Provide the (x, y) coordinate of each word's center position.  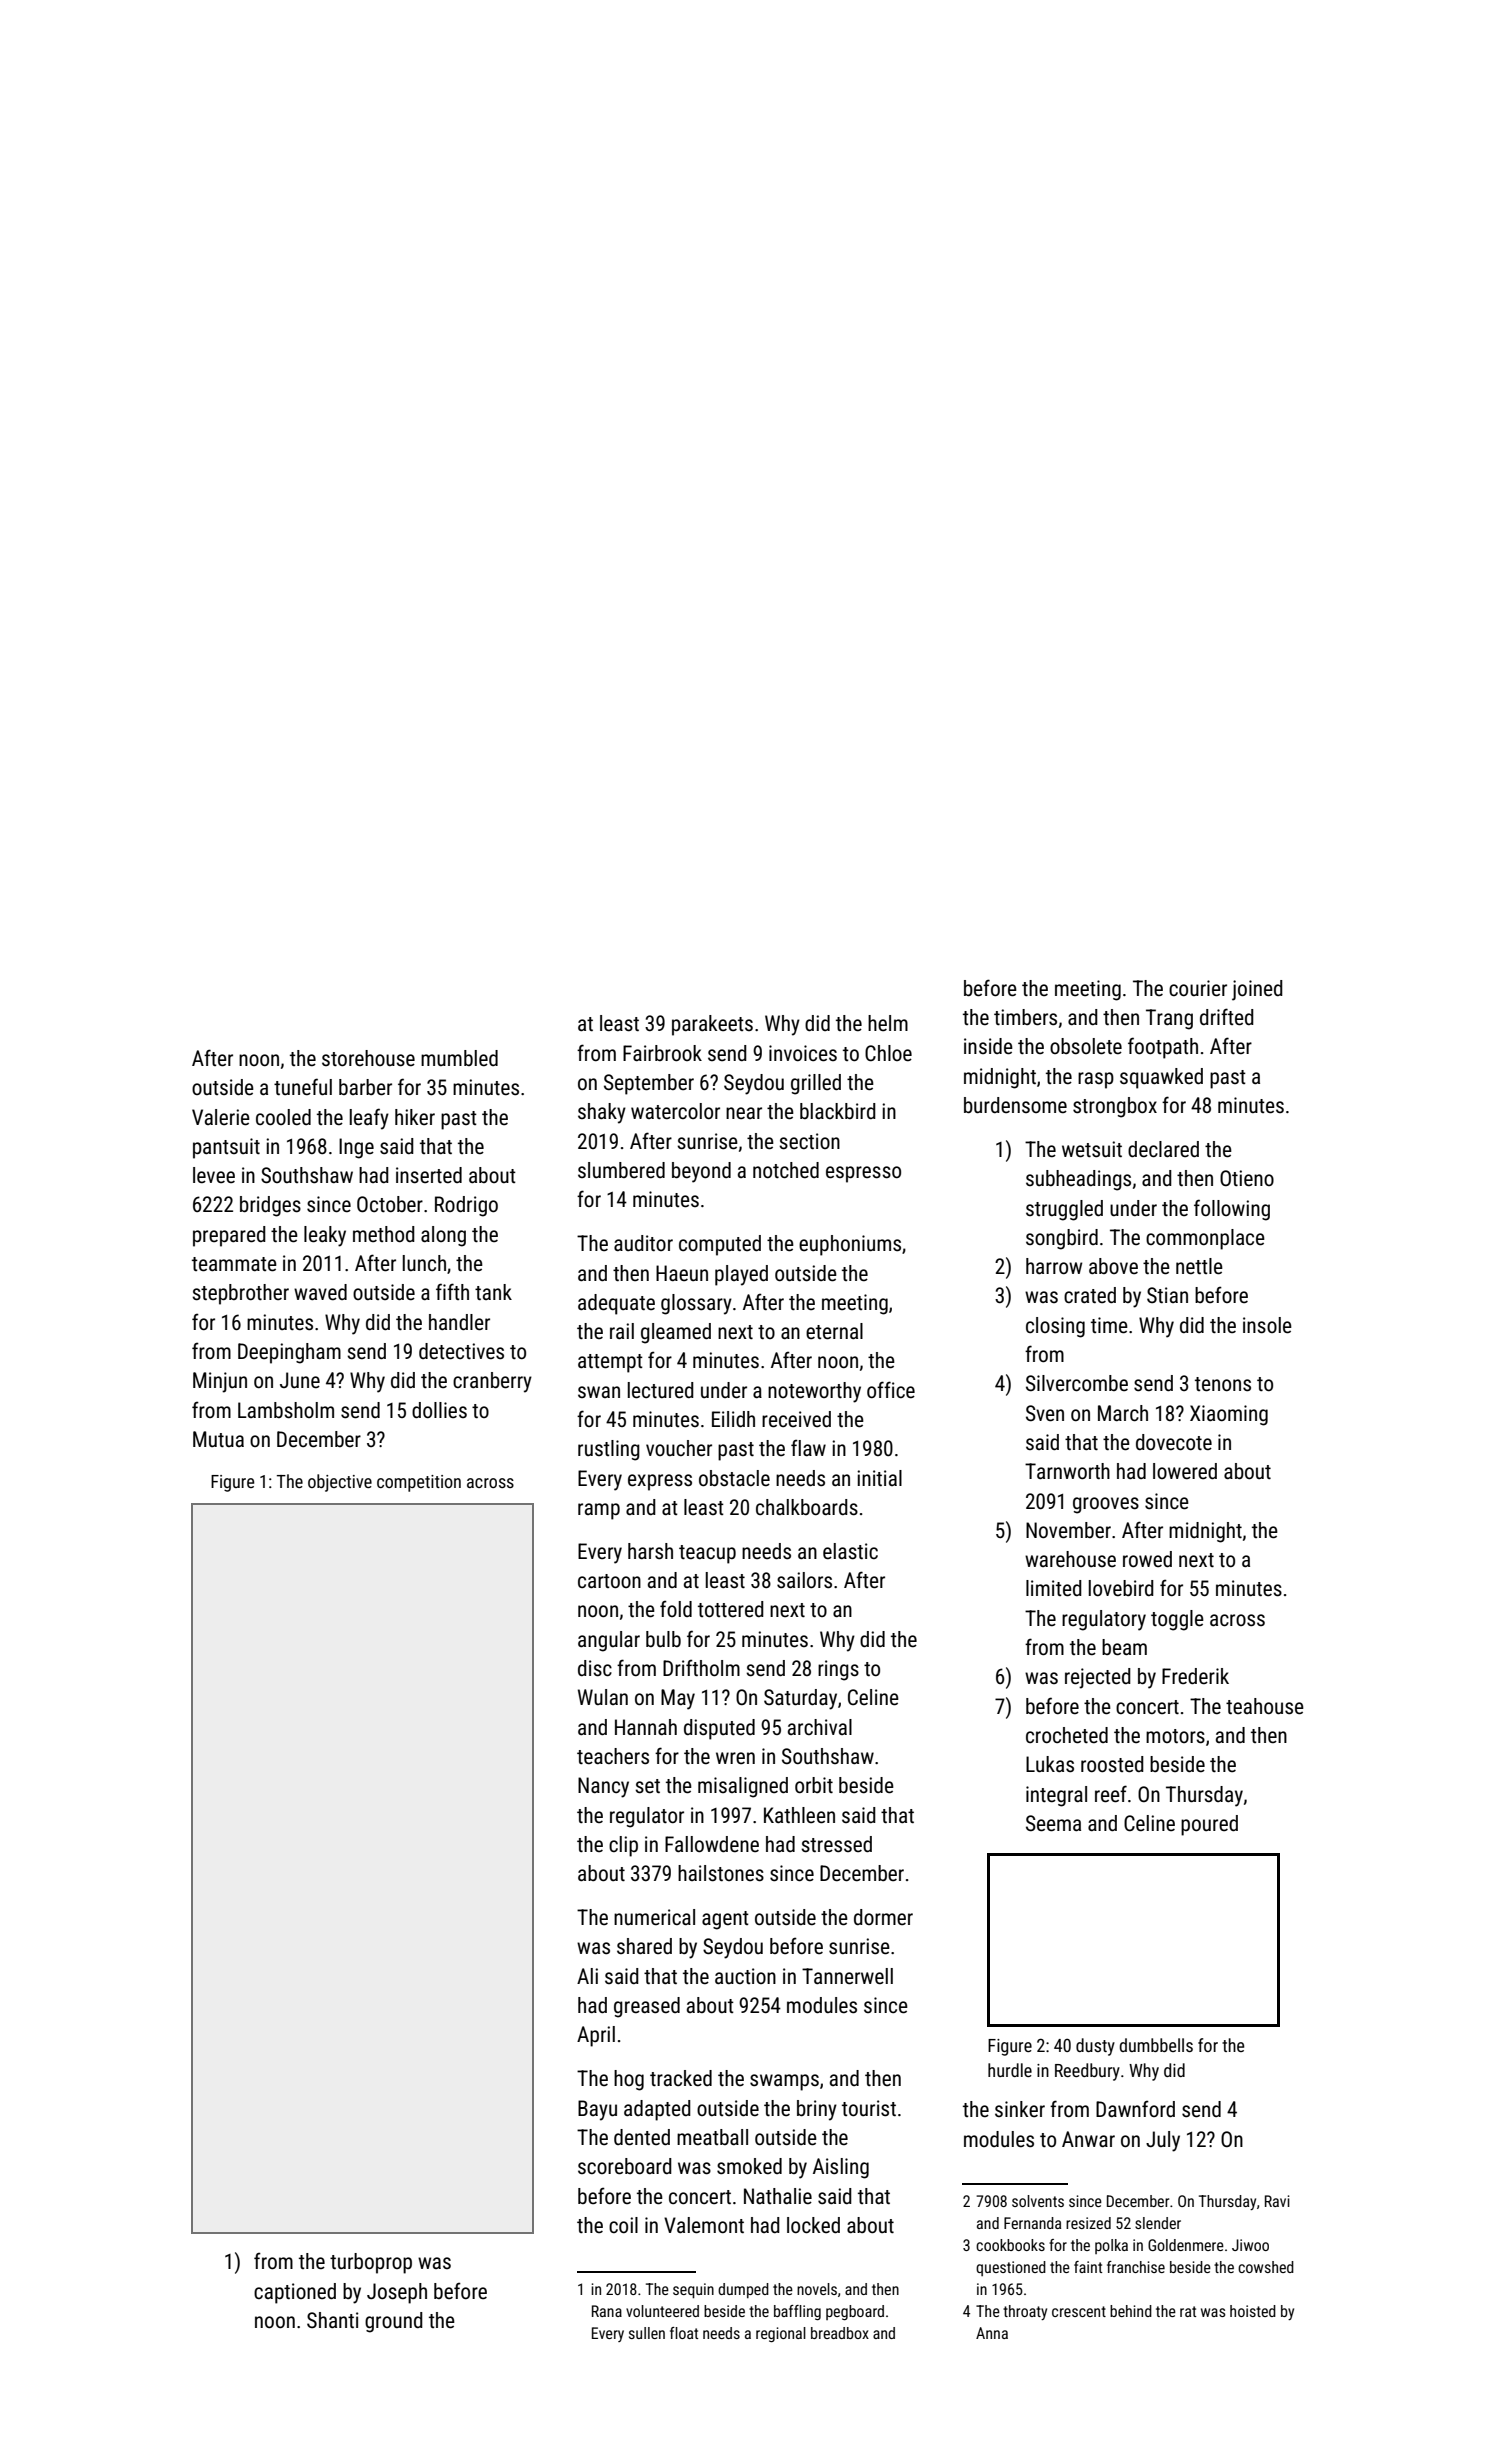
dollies (439, 1410)
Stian (1167, 1295)
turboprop (371, 2263)
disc (595, 1668)
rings (838, 1670)
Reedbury (1087, 2072)
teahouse (1265, 1706)
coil (623, 2225)
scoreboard (625, 2166)
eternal (834, 1331)
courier (1198, 988)
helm (888, 1023)
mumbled (459, 1058)
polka (1111, 2246)
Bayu (597, 2110)
